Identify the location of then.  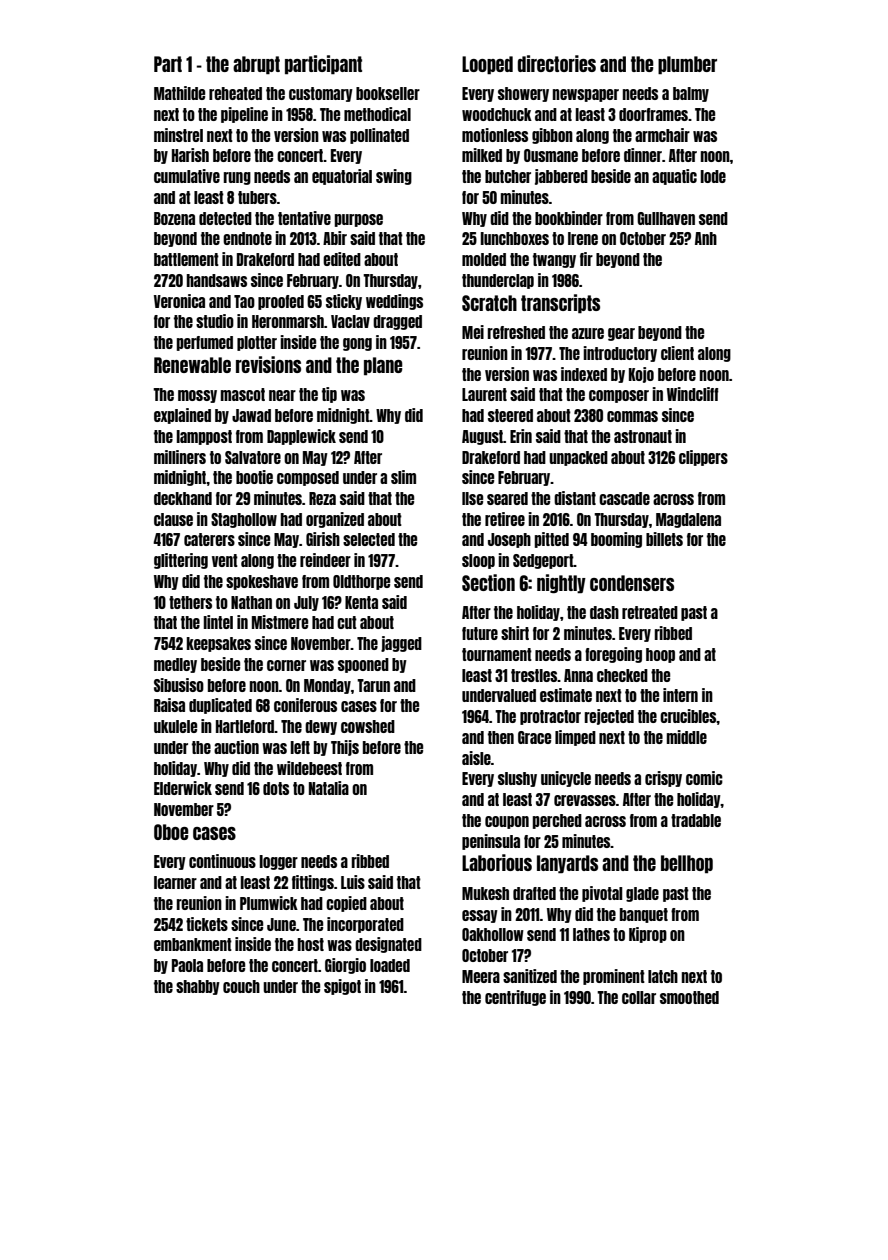
(501, 737).
